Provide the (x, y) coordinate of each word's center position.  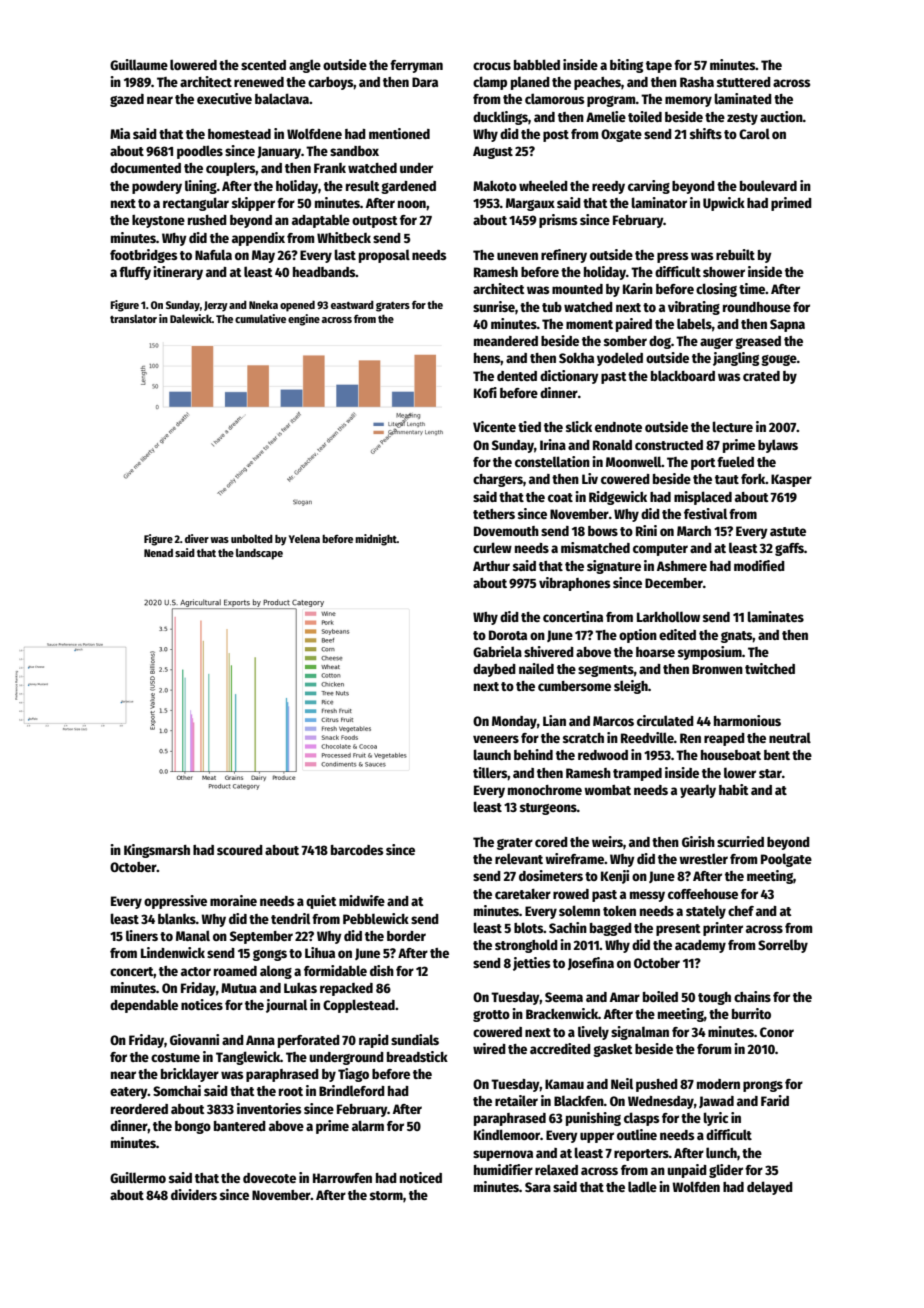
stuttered (744, 82)
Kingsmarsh (157, 851)
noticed (421, 1177)
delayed (770, 1188)
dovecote (269, 1178)
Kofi (485, 392)
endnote (618, 427)
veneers (496, 739)
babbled (537, 64)
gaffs (789, 549)
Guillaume (139, 64)
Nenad (158, 552)
